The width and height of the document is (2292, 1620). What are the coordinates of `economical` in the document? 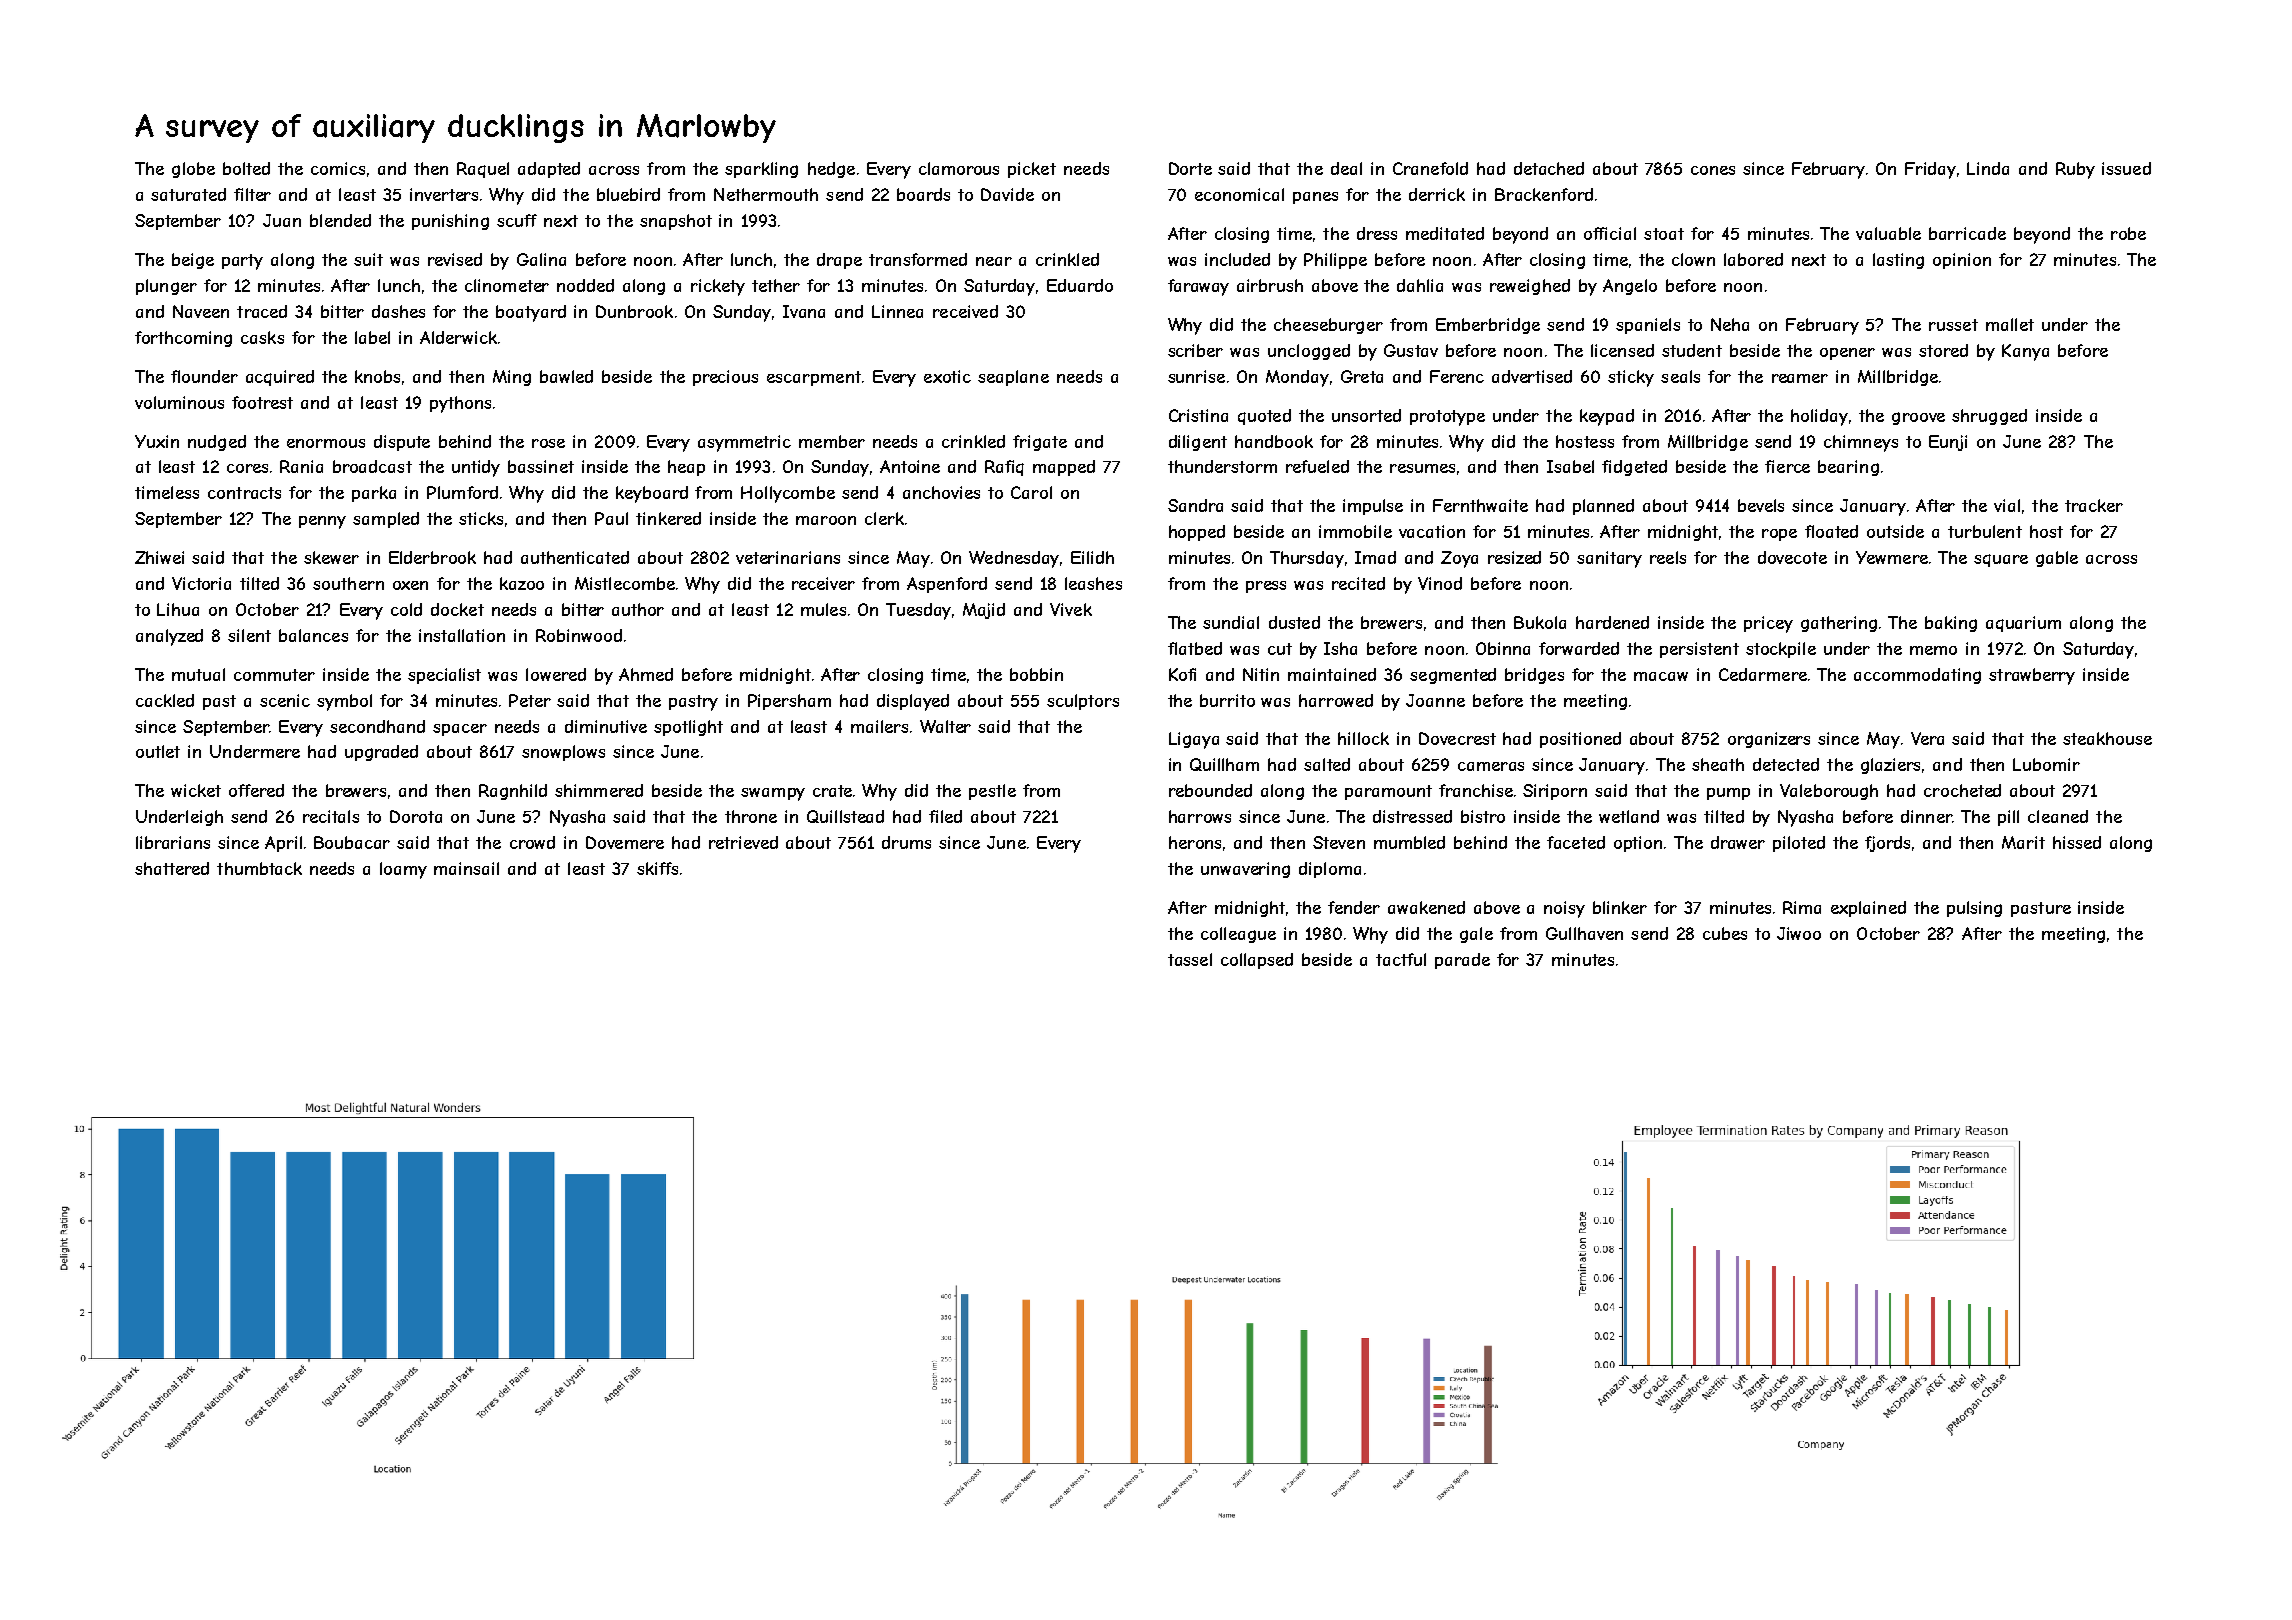 It's located at (1239, 194).
